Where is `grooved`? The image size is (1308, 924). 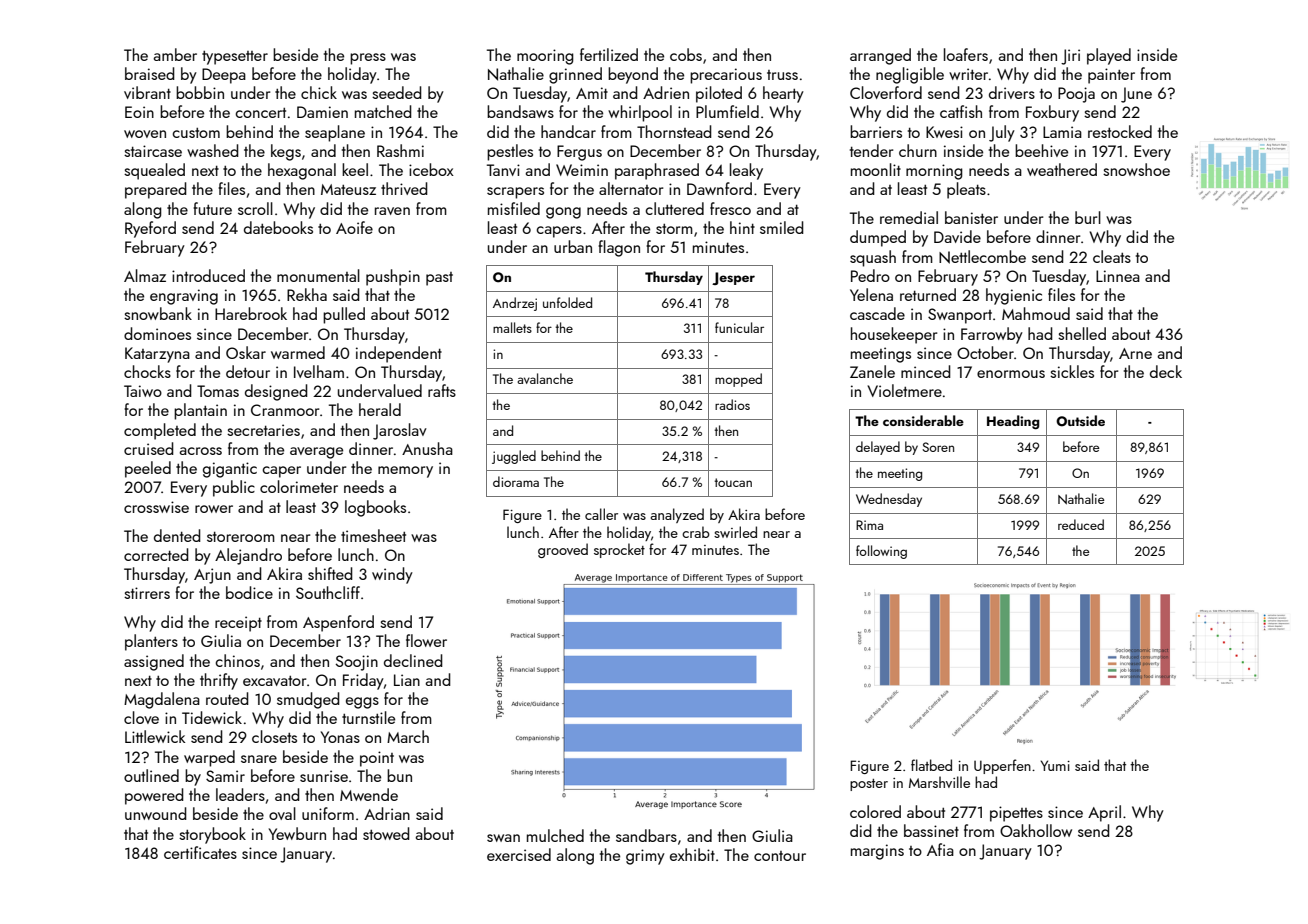 grooved is located at coordinates (563, 550).
